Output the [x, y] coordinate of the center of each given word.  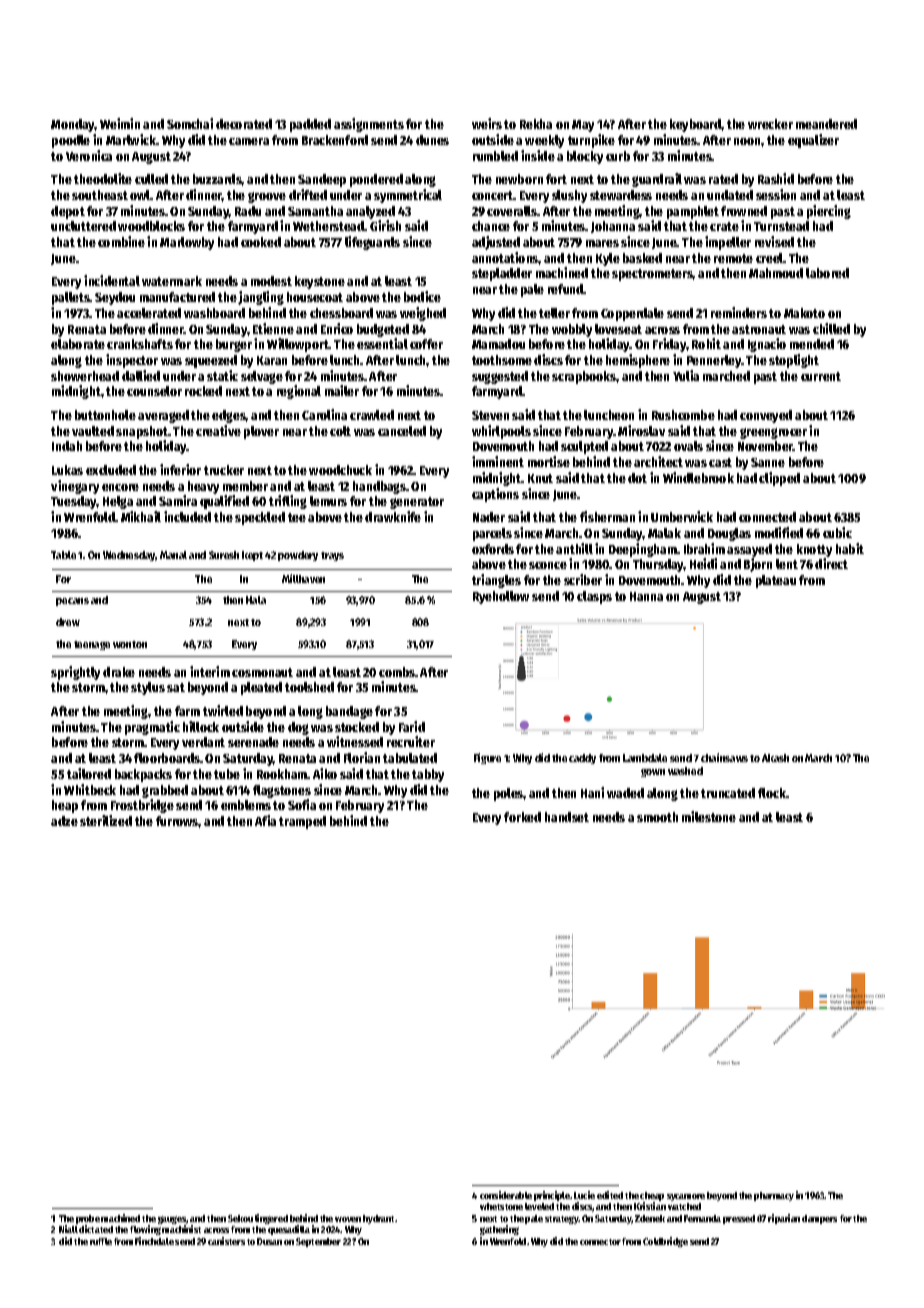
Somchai [190, 123]
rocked [203, 391]
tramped [302, 822]
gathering [499, 1230]
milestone [709, 816]
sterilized [106, 820]
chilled [831, 328]
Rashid [776, 178]
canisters [226, 1241]
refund [566, 289]
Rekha [536, 124]
